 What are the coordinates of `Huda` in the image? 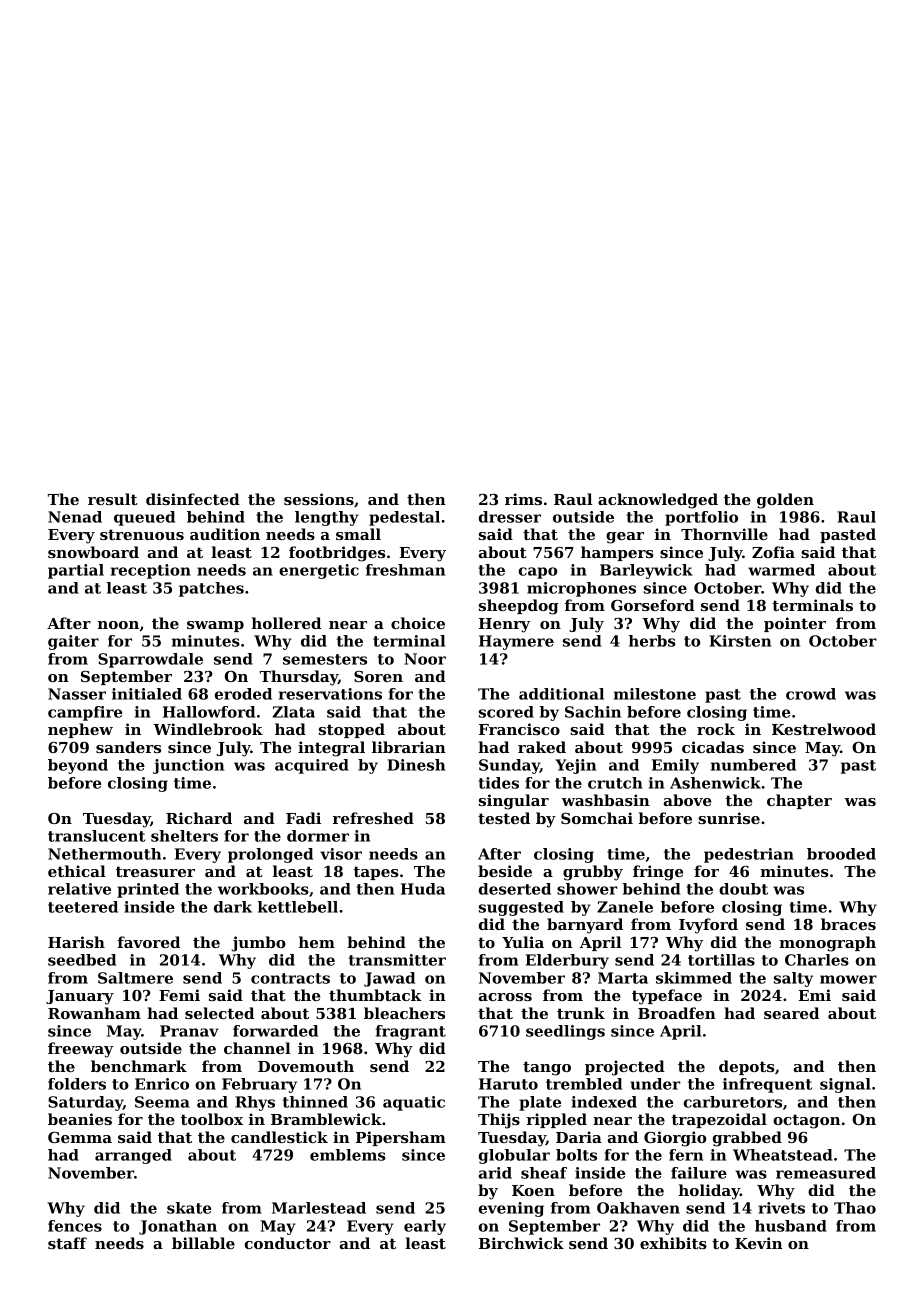 It's located at (423, 889).
